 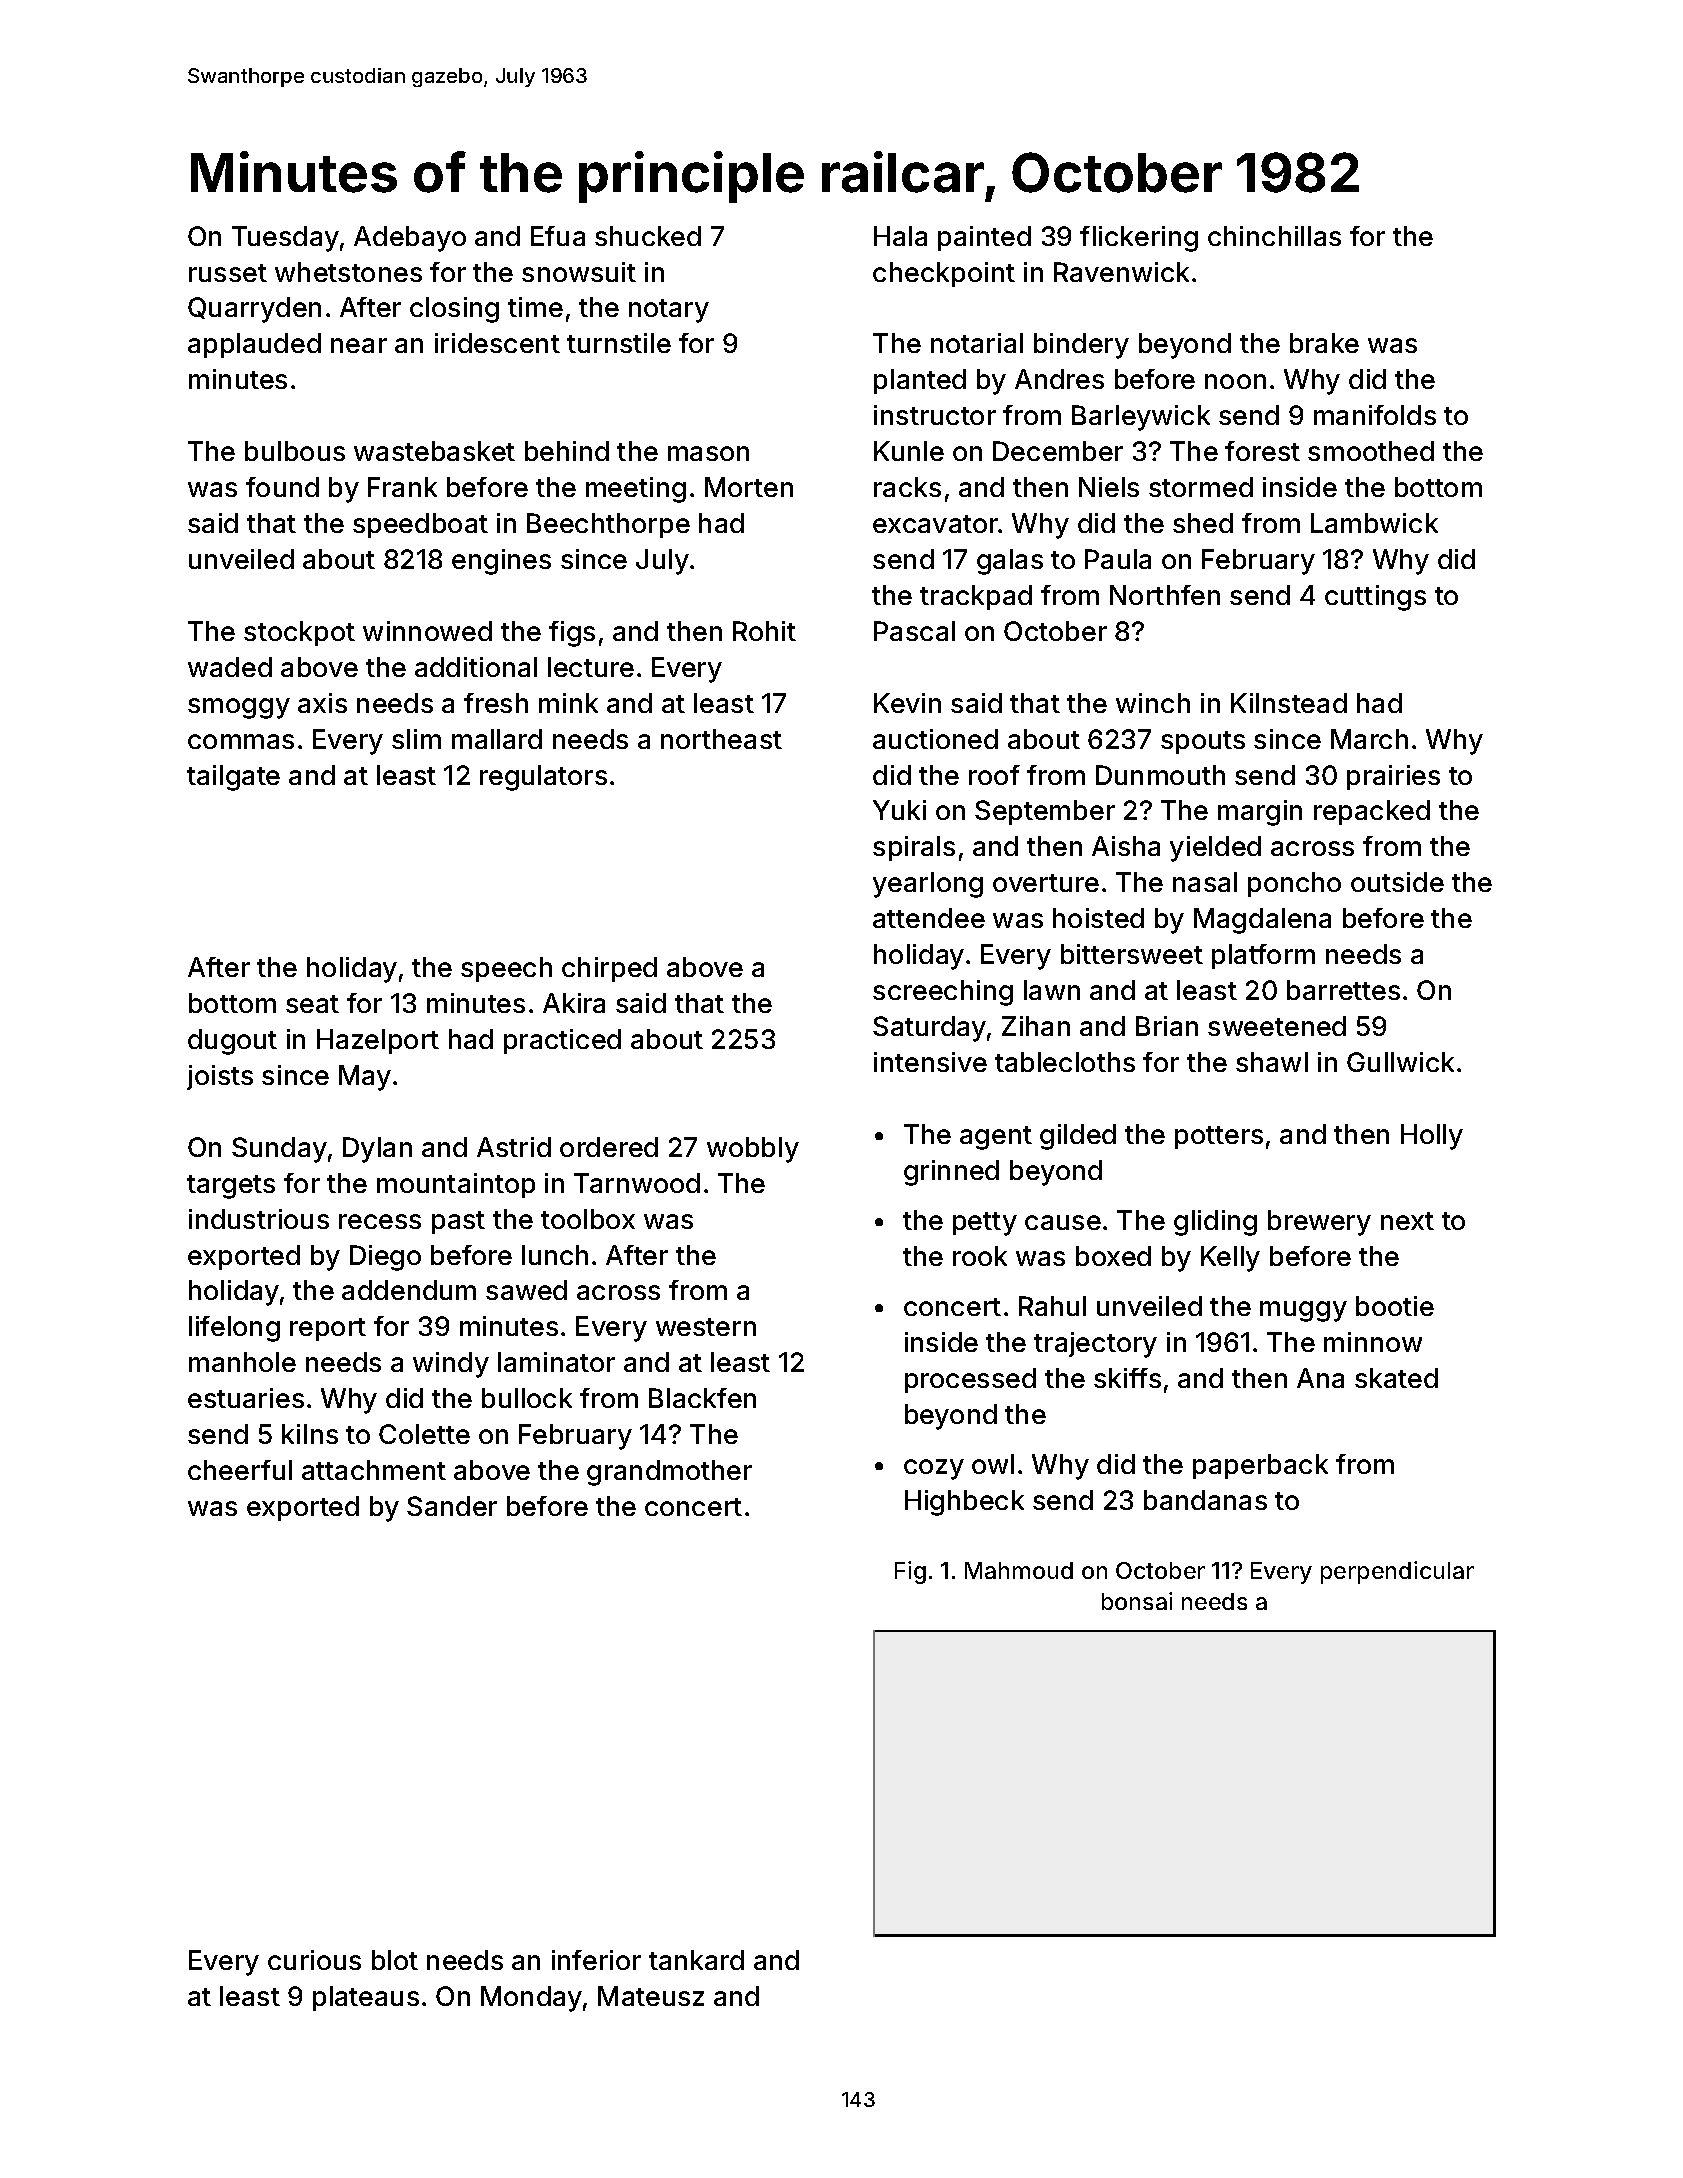 What do you see at coordinates (1010, 562) in the screenshot?
I see `galas` at bounding box center [1010, 562].
